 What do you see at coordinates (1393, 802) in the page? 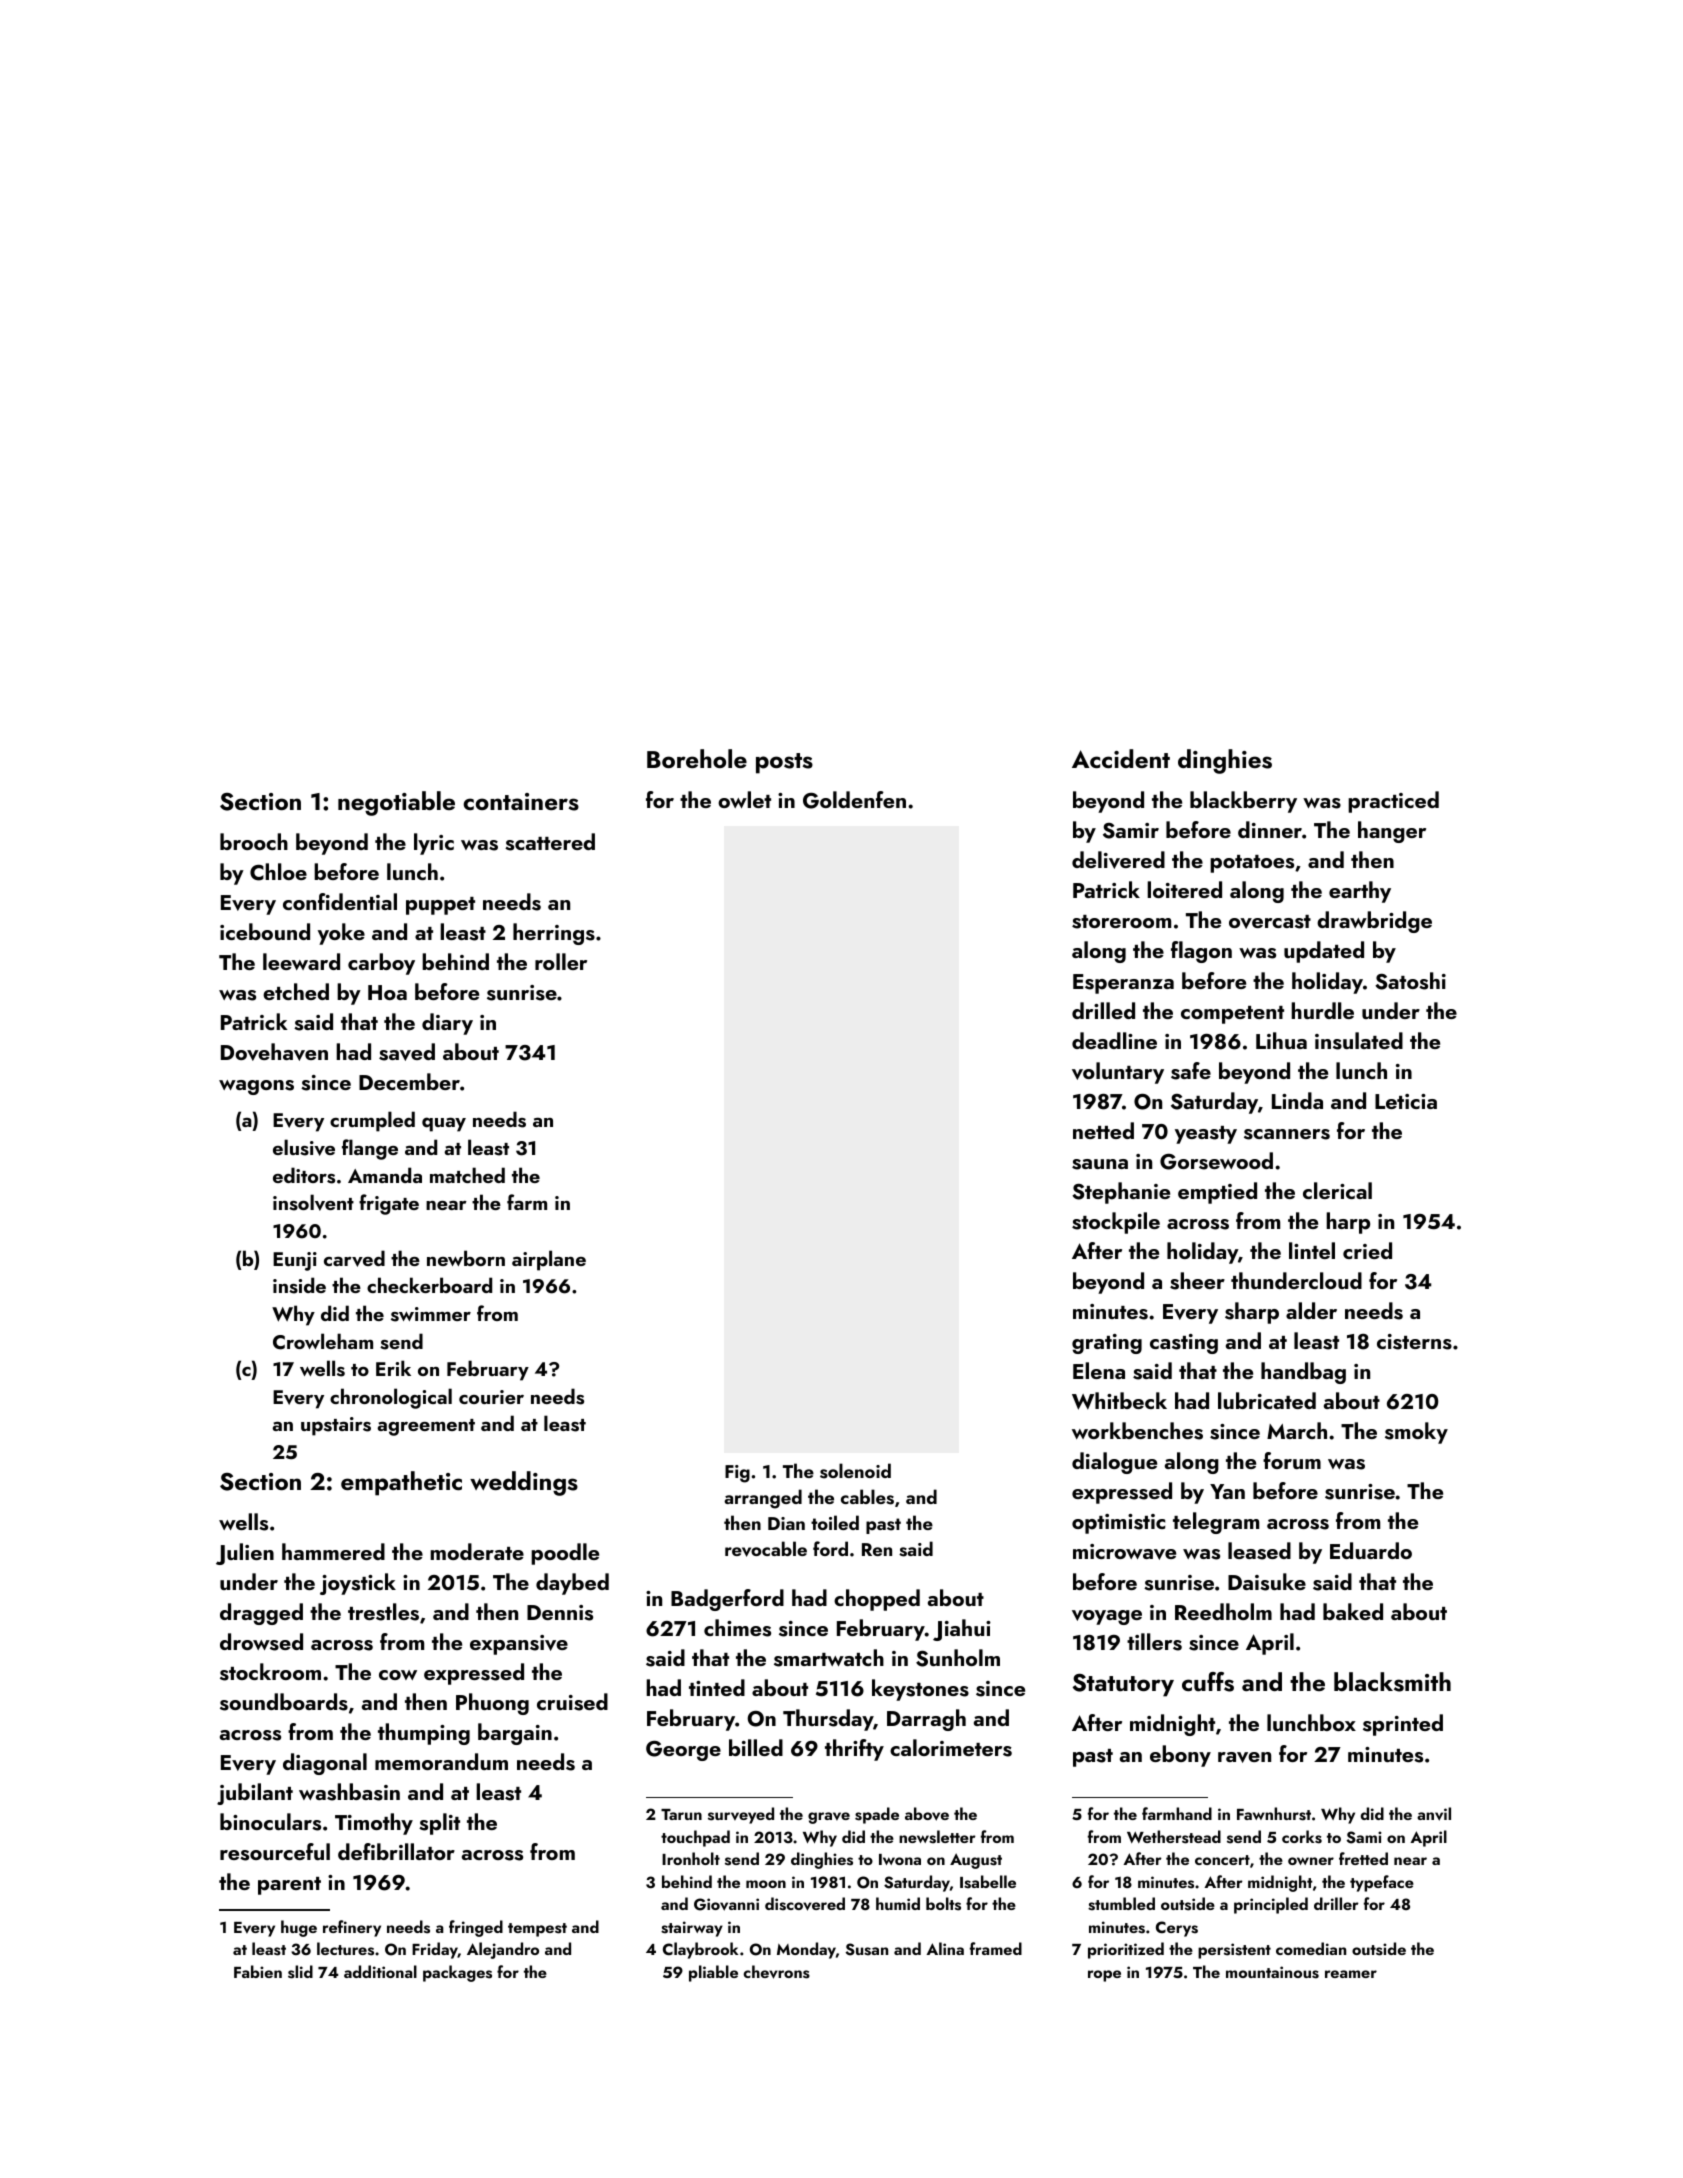
I see `practiced` at bounding box center [1393, 802].
